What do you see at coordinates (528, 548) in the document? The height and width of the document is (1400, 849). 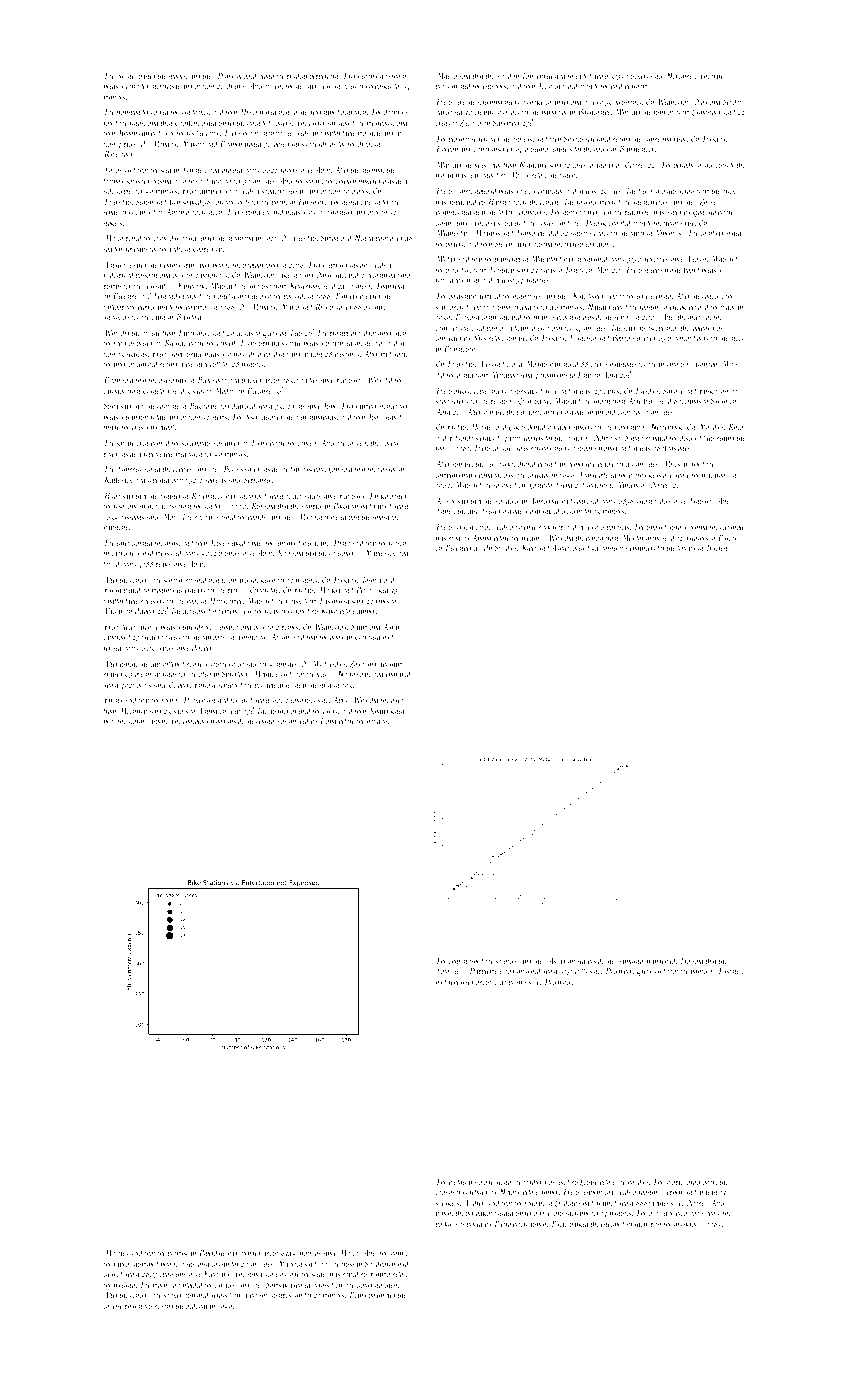 I see `Kibet` at bounding box center [528, 548].
